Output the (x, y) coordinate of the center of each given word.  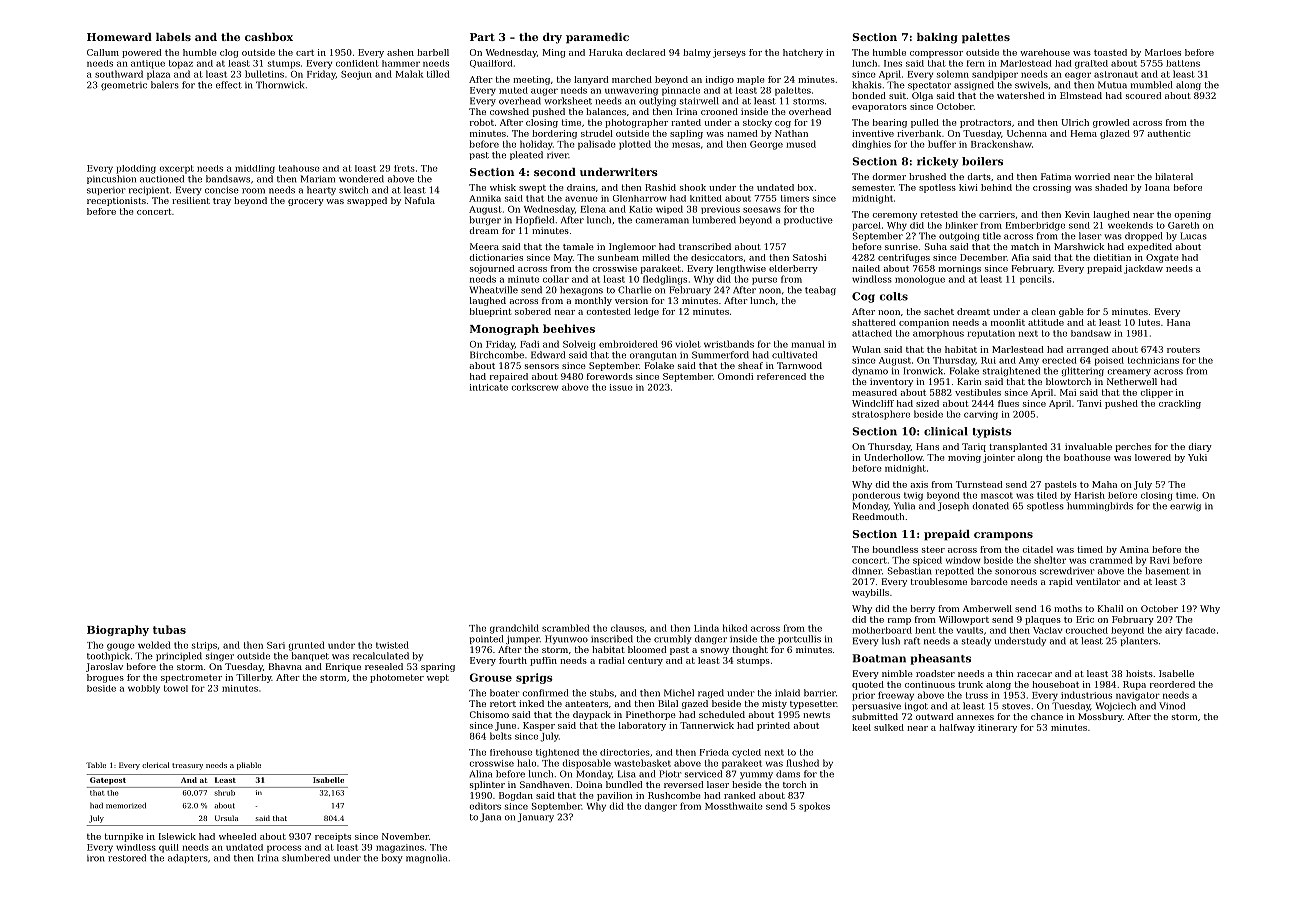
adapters (188, 858)
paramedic (597, 38)
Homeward (119, 37)
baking (937, 38)
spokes (814, 807)
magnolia (426, 858)
